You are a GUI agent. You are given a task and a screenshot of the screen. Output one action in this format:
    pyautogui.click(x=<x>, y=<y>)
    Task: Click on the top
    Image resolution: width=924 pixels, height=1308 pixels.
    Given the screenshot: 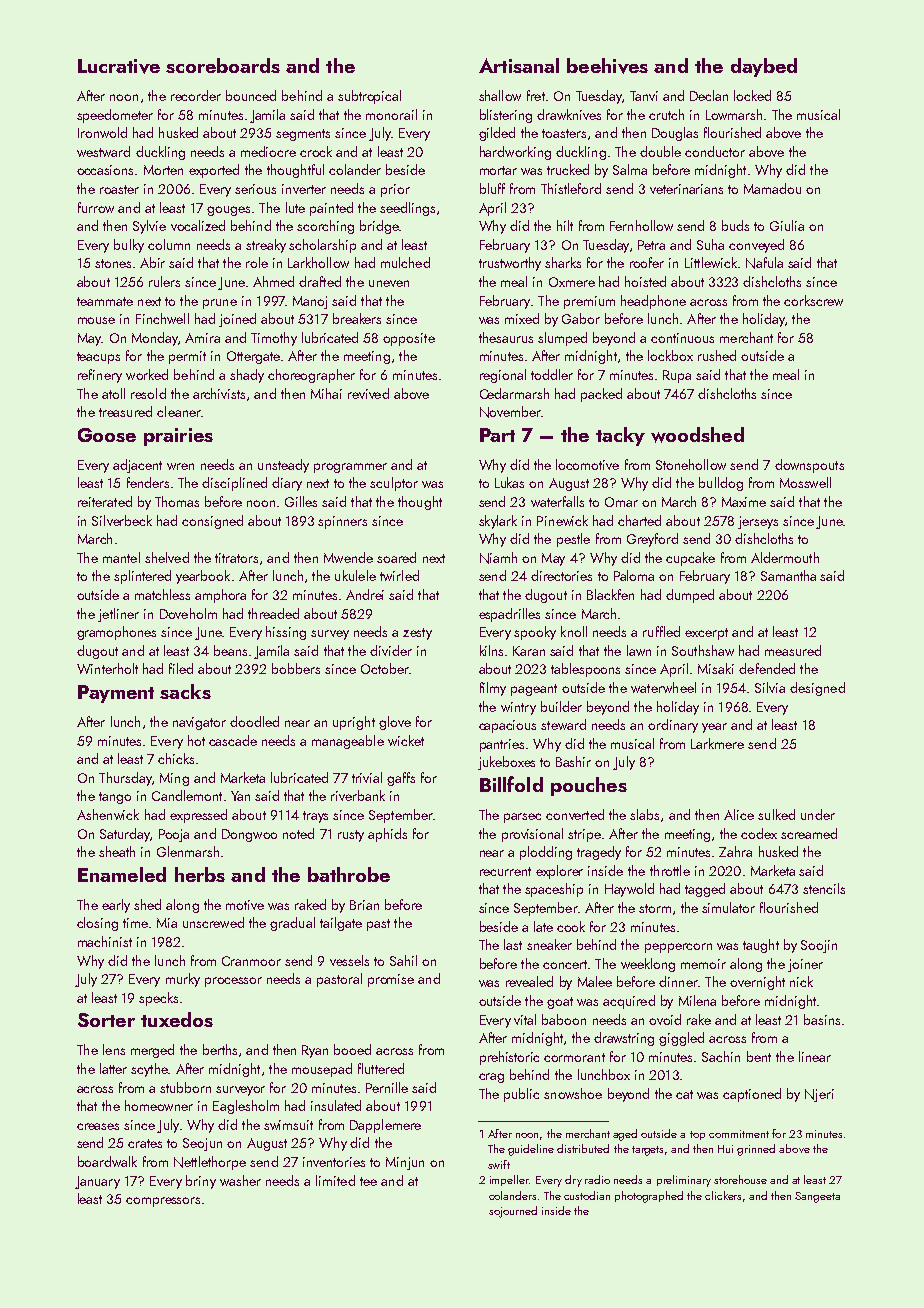 What is the action you would take?
    pyautogui.click(x=697, y=1135)
